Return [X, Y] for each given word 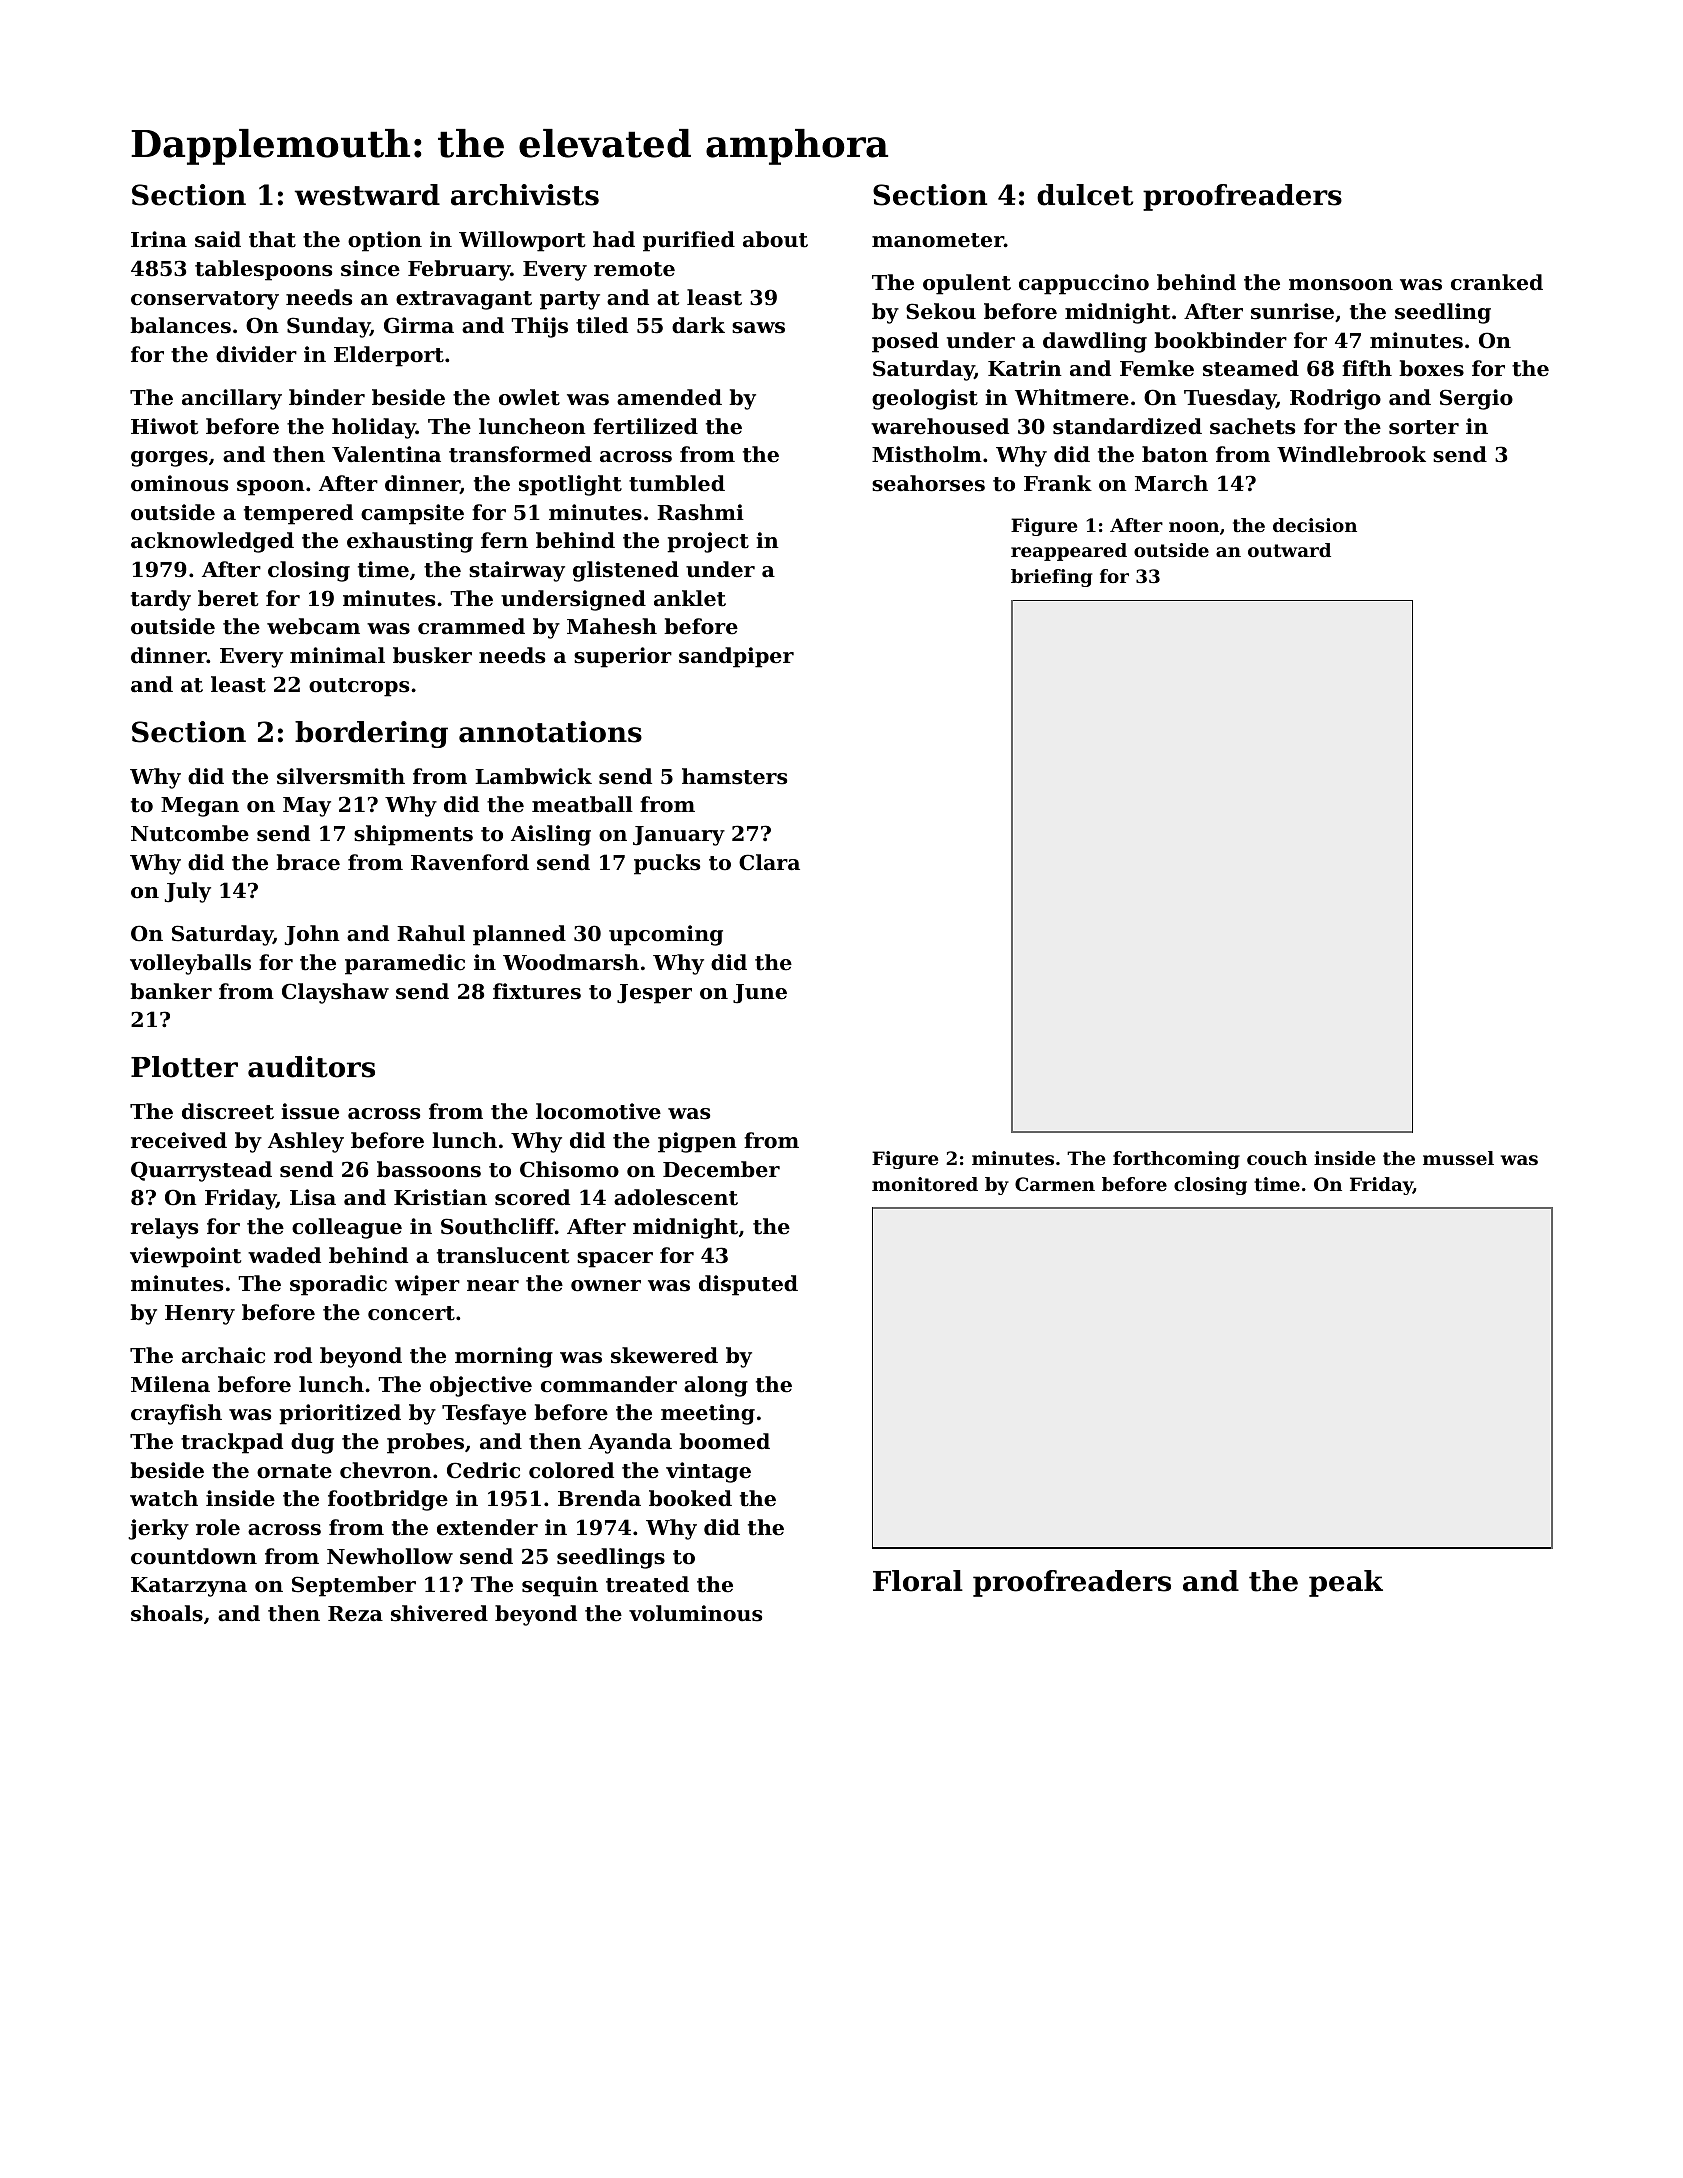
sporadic [338, 1285]
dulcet [1085, 195]
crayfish [176, 1414]
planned [519, 935]
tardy [161, 600]
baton [1175, 454]
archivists [525, 195]
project [708, 542]
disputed [748, 1285]
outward [1289, 550]
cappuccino [1084, 284]
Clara [769, 862]
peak [1346, 1583]
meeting [708, 1414]
